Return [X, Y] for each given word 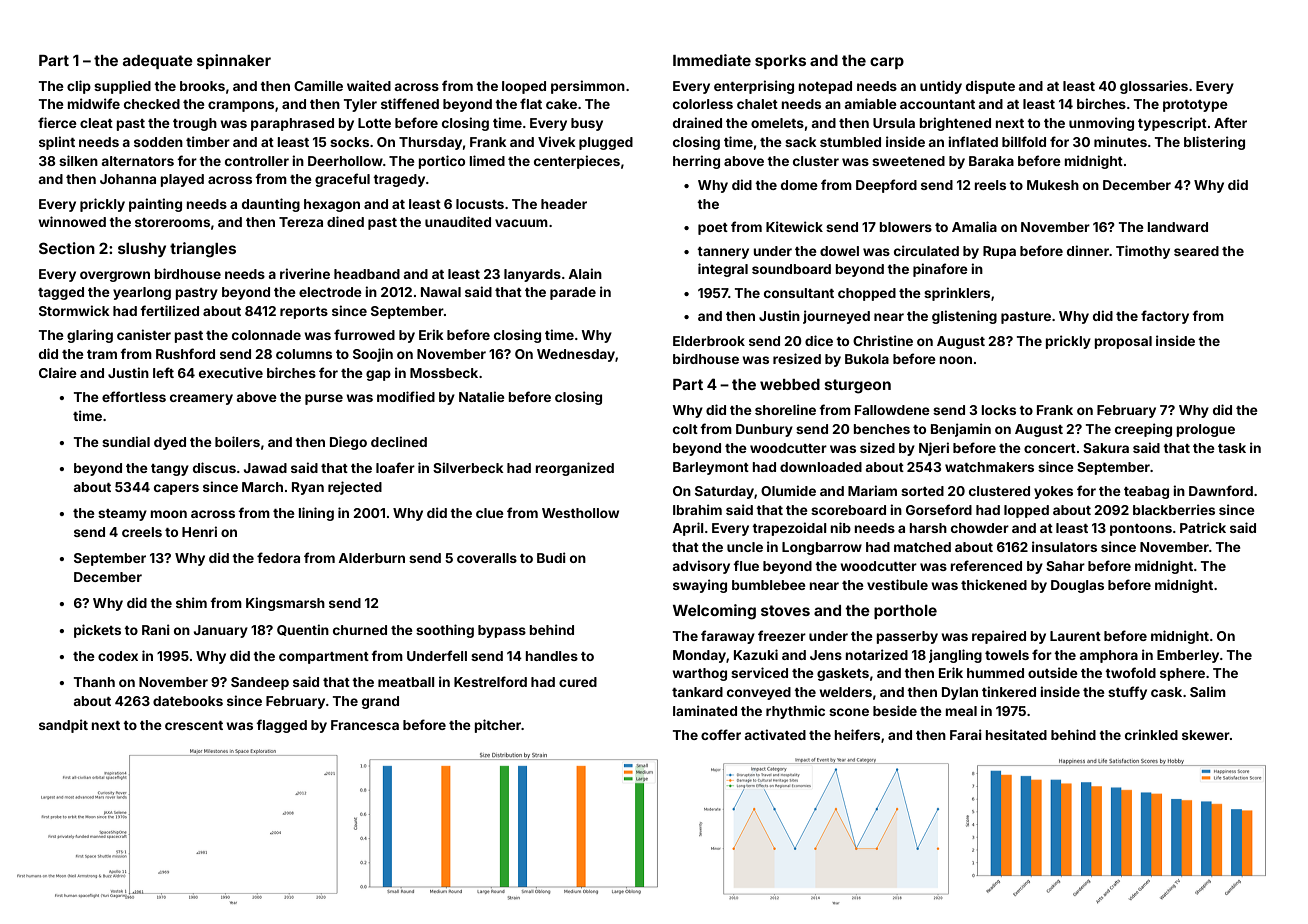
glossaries [1154, 87]
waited [369, 85]
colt [685, 429]
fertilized [169, 310]
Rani [156, 629]
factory [1165, 317]
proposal [1123, 342]
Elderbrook [709, 341]
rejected [355, 488]
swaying [700, 586]
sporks [780, 62]
